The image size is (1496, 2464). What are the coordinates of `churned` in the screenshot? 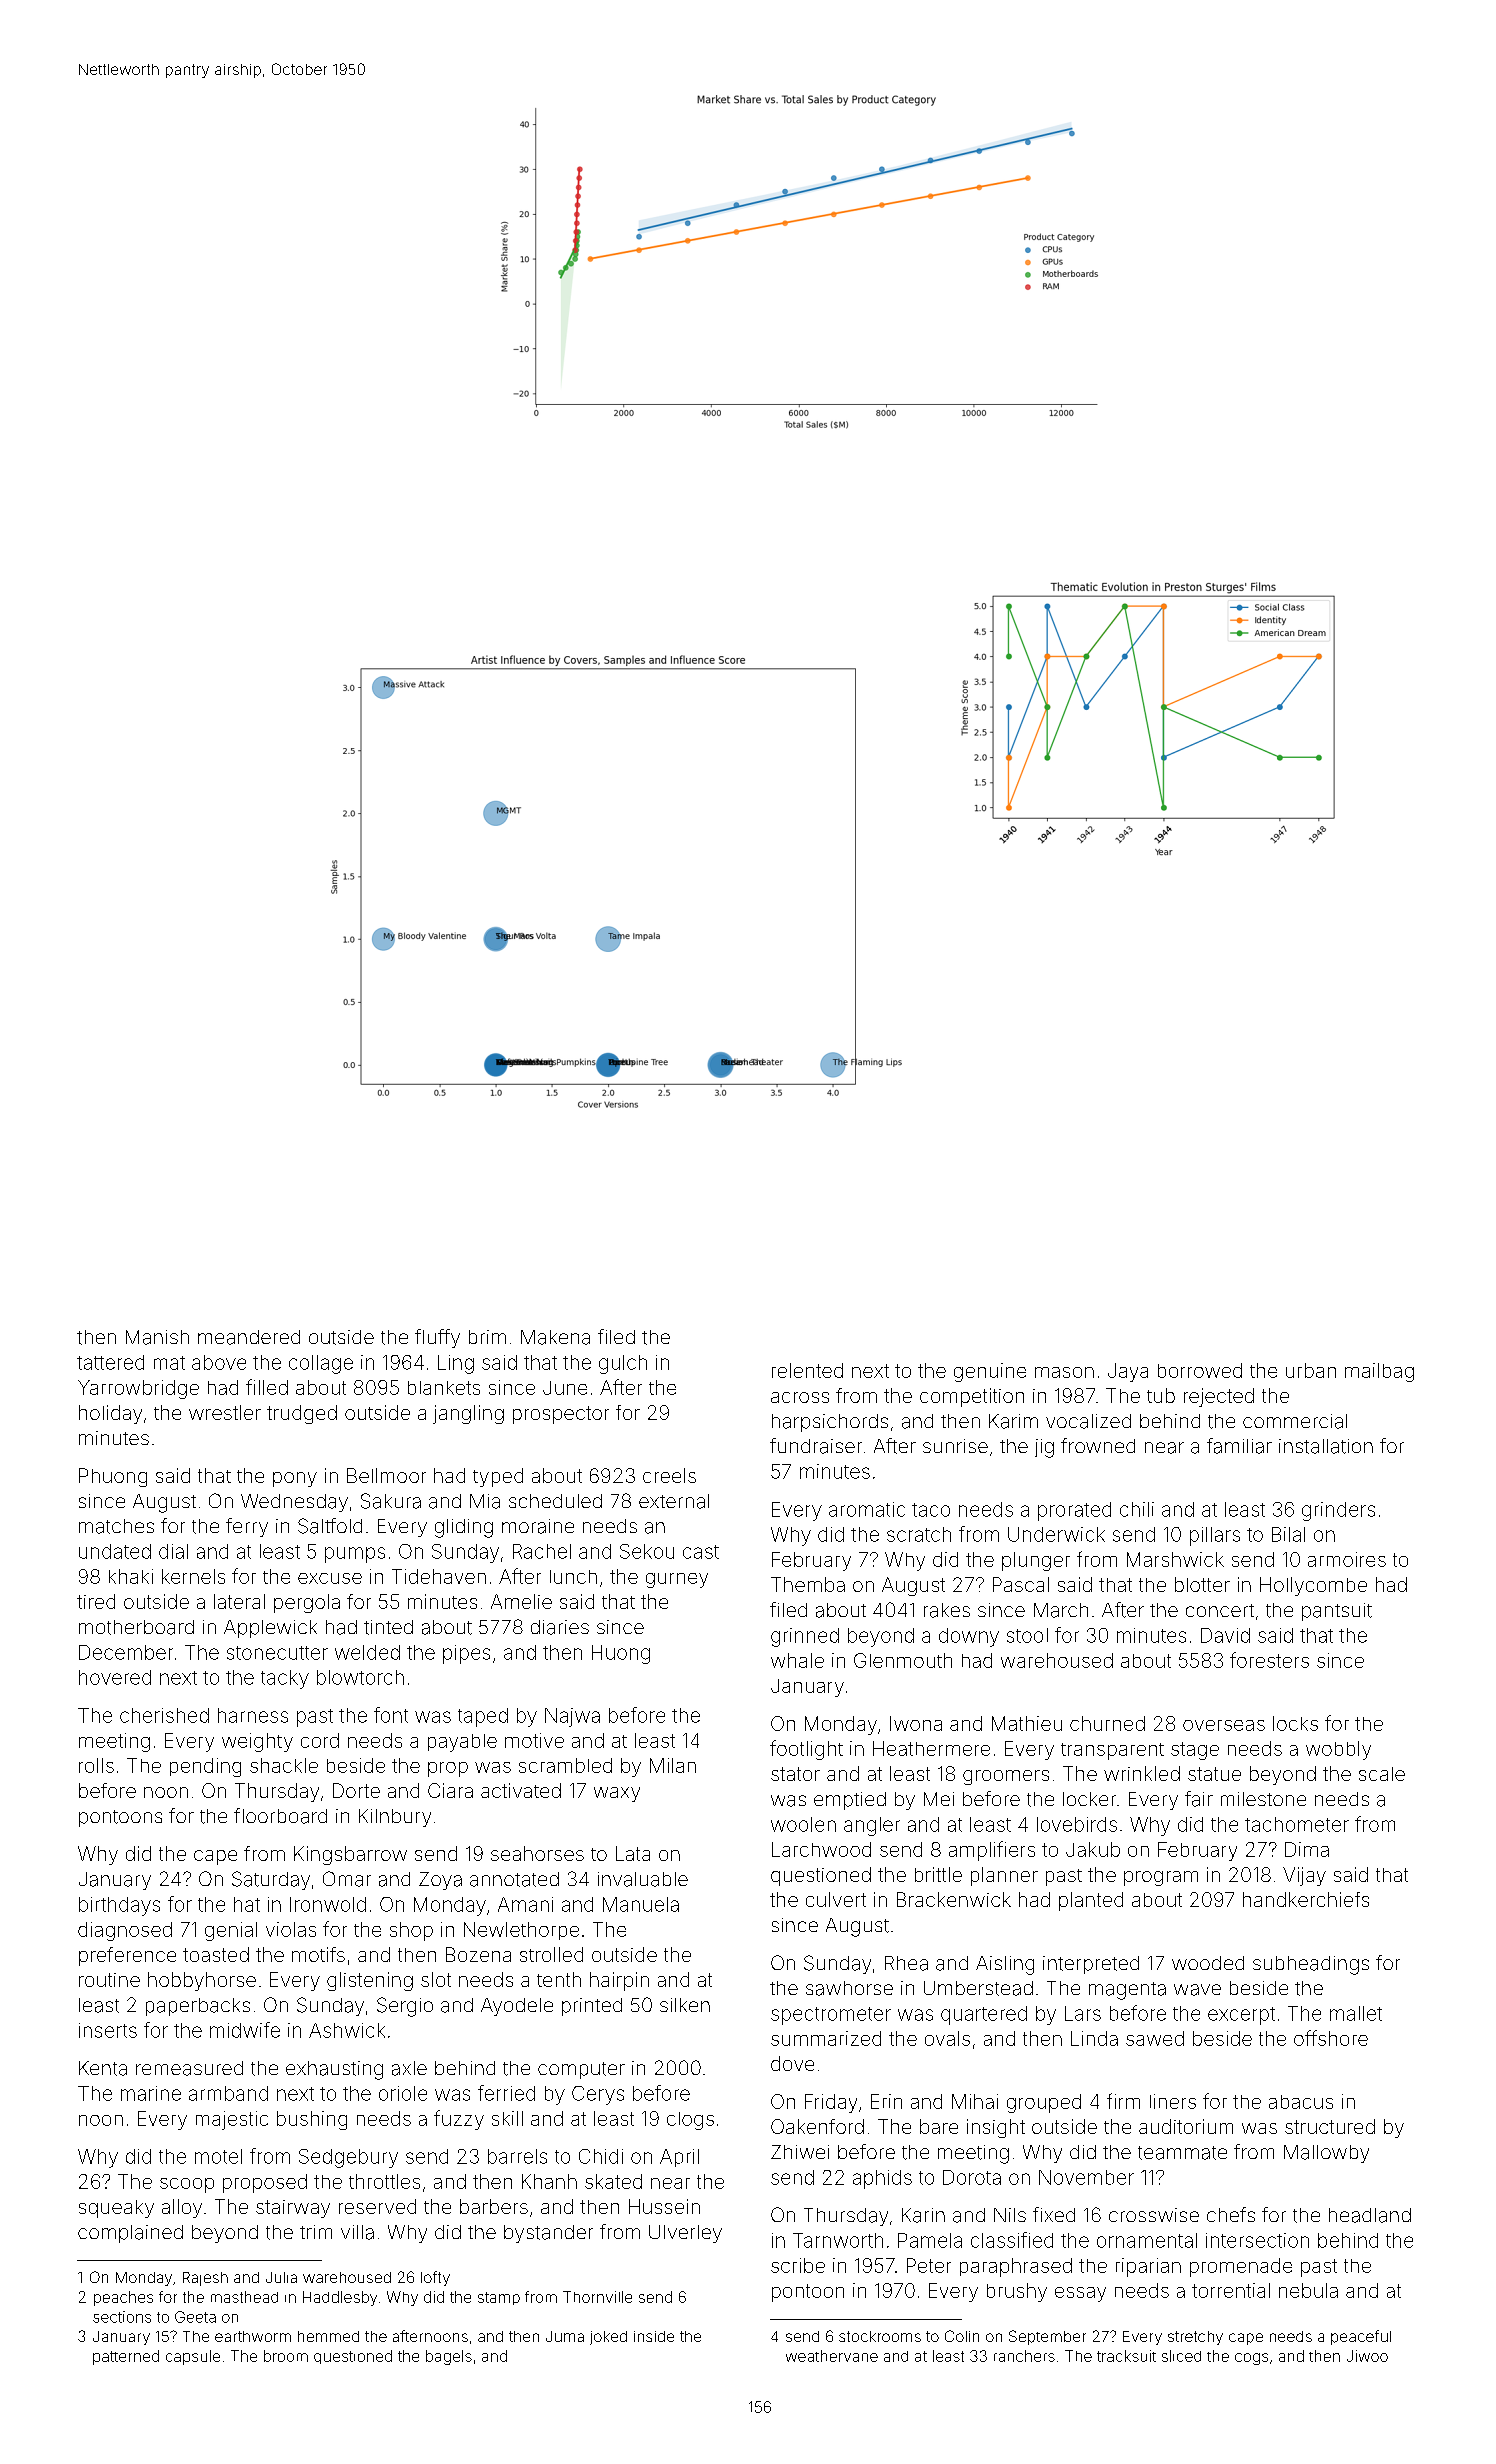 It's located at (1107, 1723).
